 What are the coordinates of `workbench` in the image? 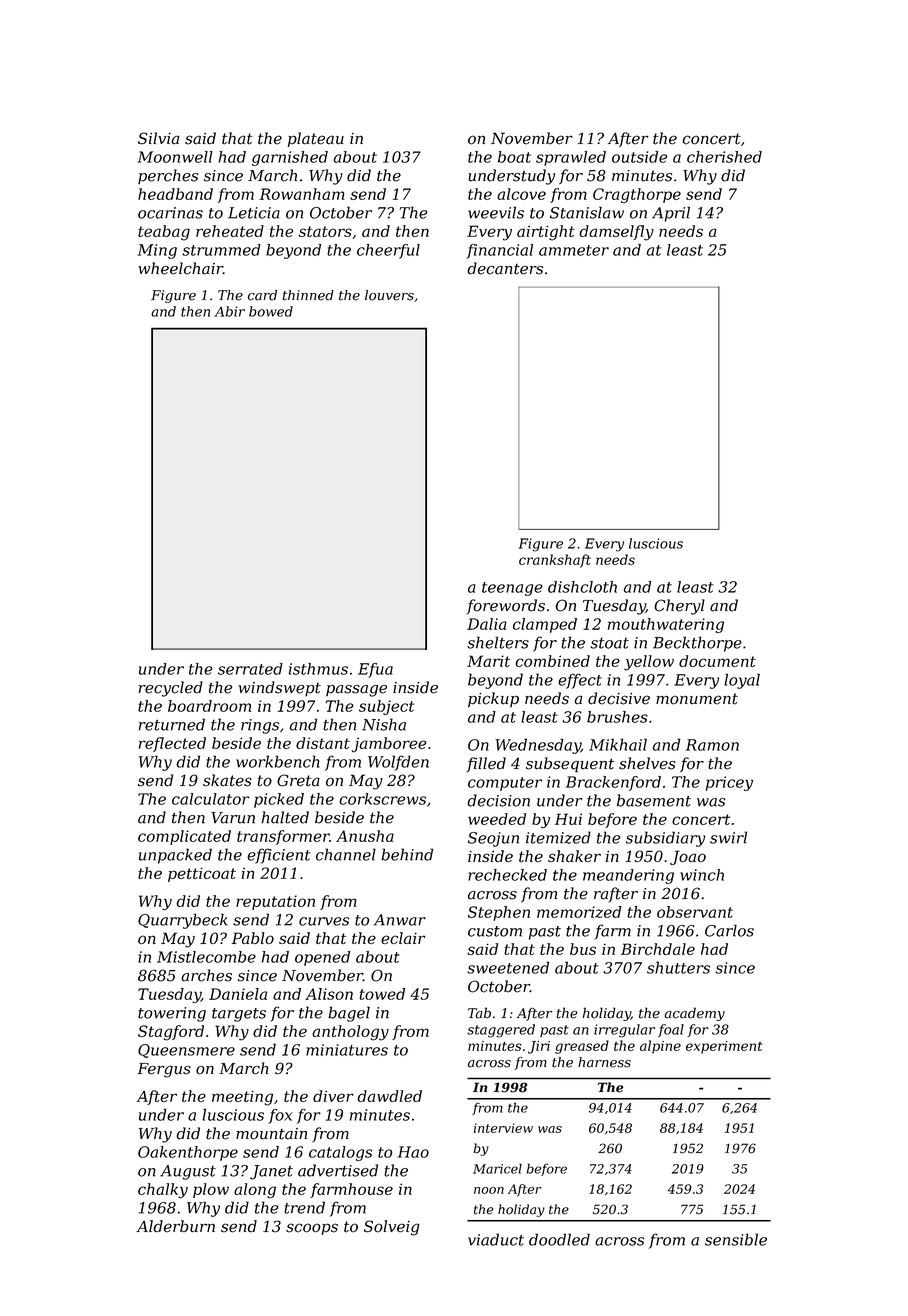 It's located at (278, 761).
